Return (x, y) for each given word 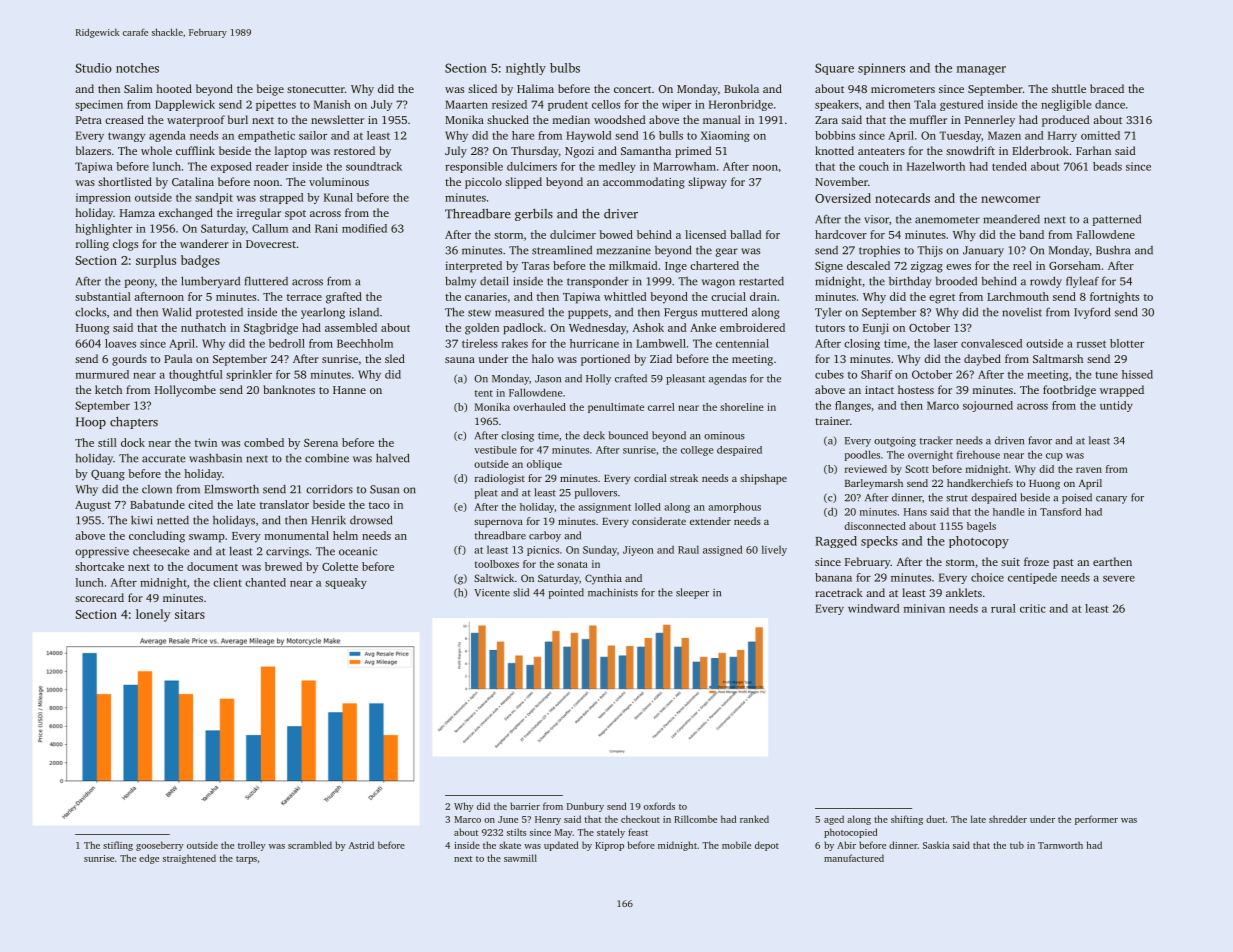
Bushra (1113, 250)
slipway (707, 183)
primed (693, 152)
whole (156, 150)
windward (873, 608)
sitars (190, 614)
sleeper (692, 593)
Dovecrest (271, 244)
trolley (252, 846)
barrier (525, 806)
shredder (1008, 819)
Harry (1062, 136)
